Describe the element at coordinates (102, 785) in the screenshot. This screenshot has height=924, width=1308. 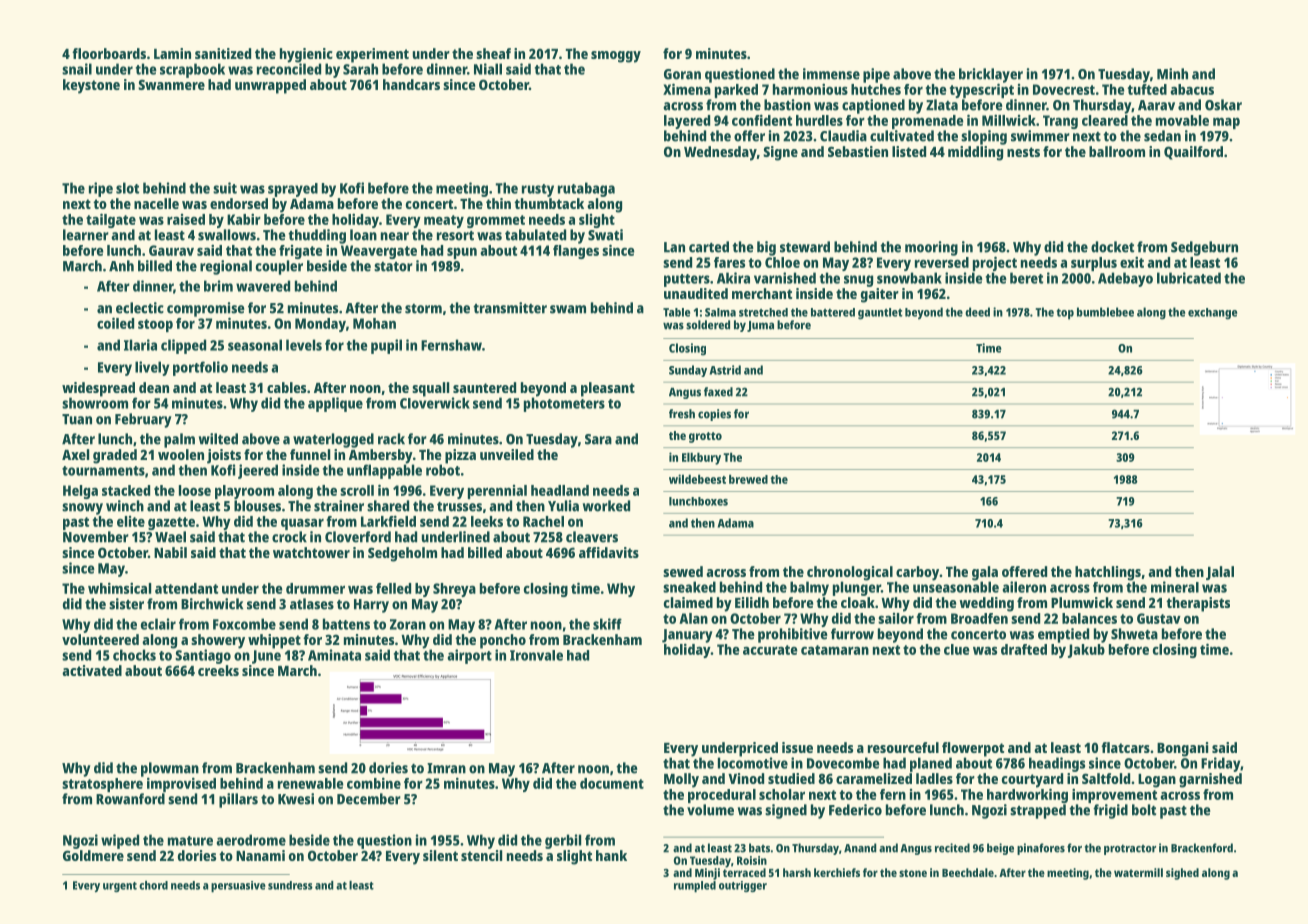
I see `stratosphere` at that location.
